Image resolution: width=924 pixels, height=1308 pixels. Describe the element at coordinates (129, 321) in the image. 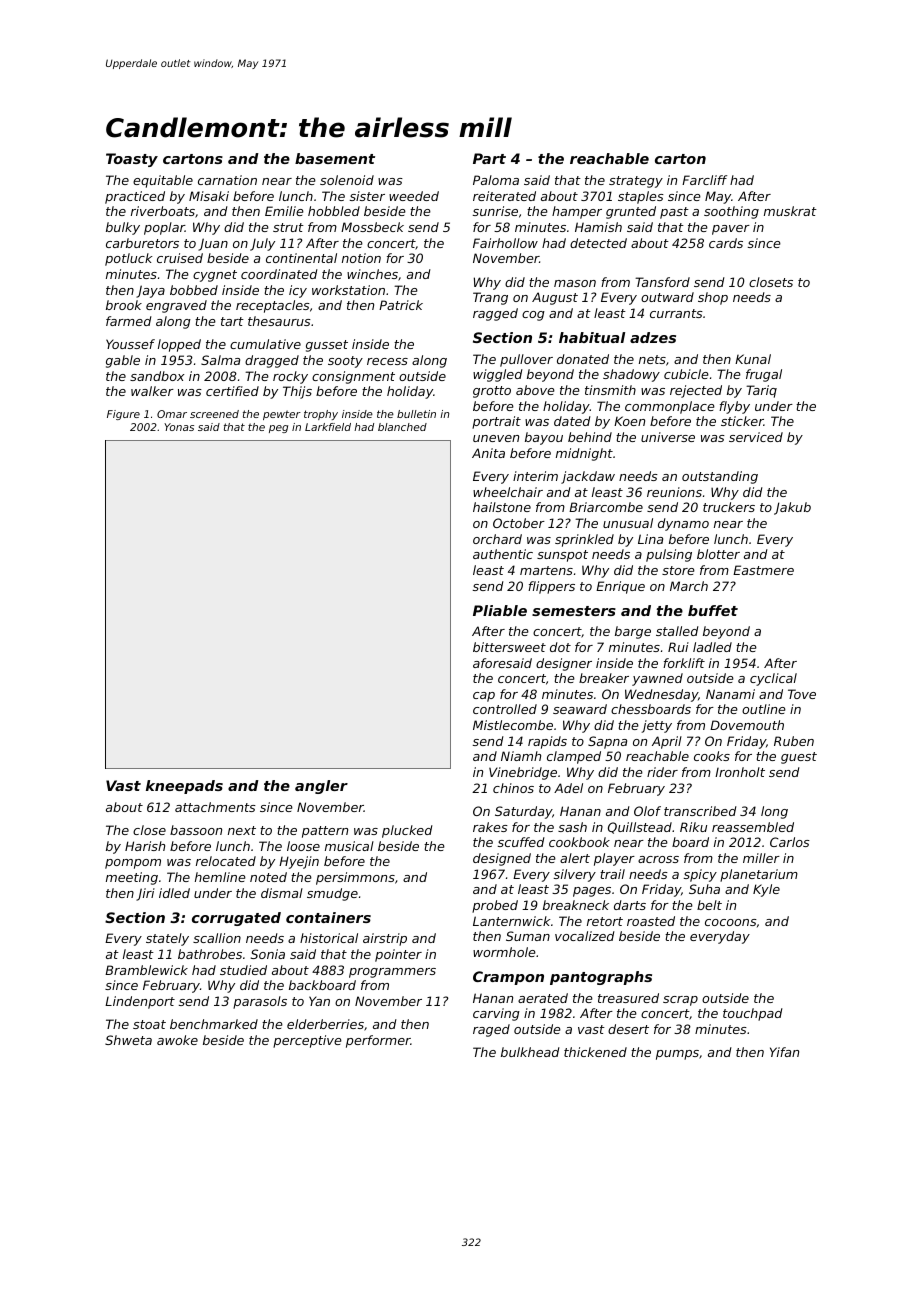

I see `farmed` at that location.
